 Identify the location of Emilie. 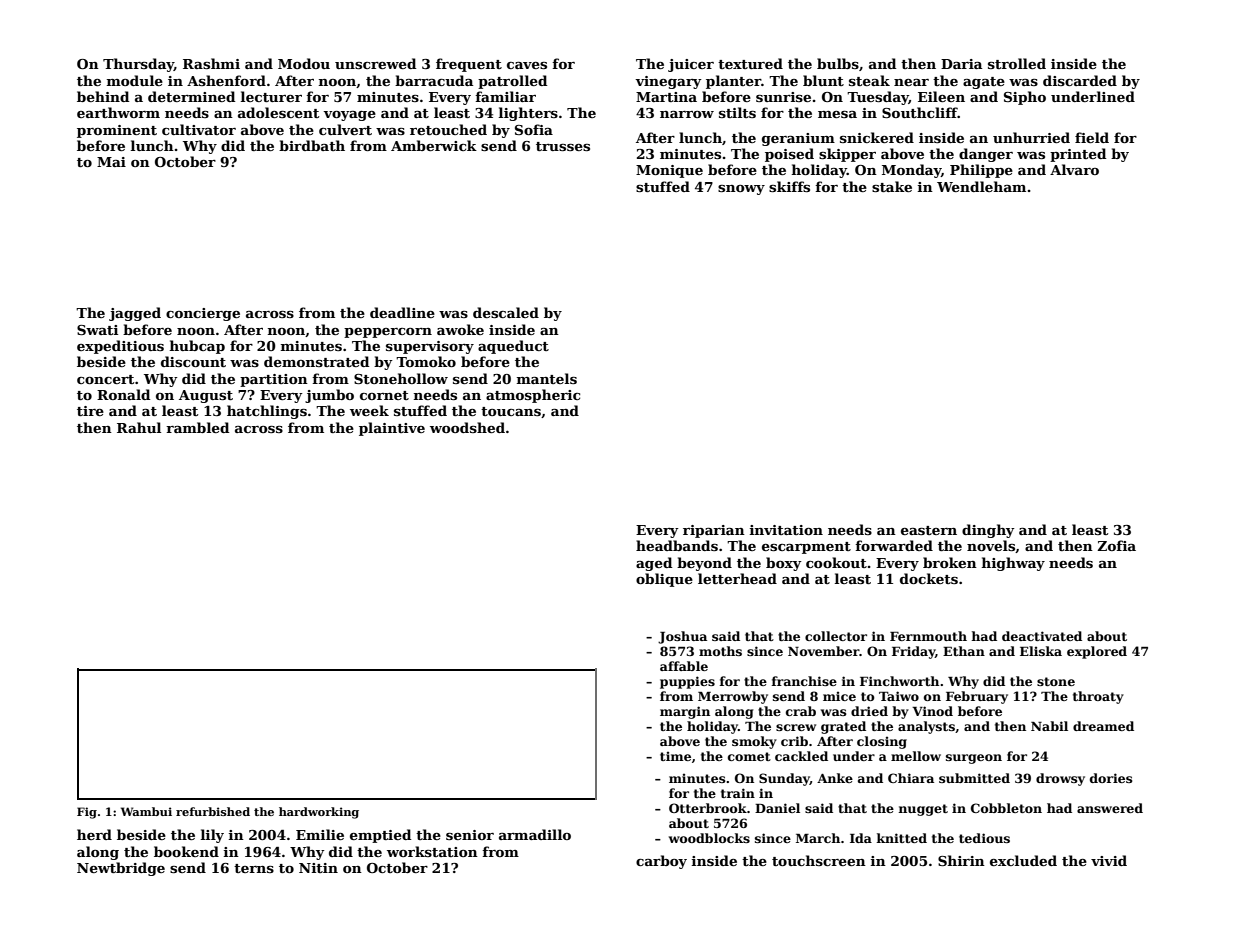
(320, 834).
